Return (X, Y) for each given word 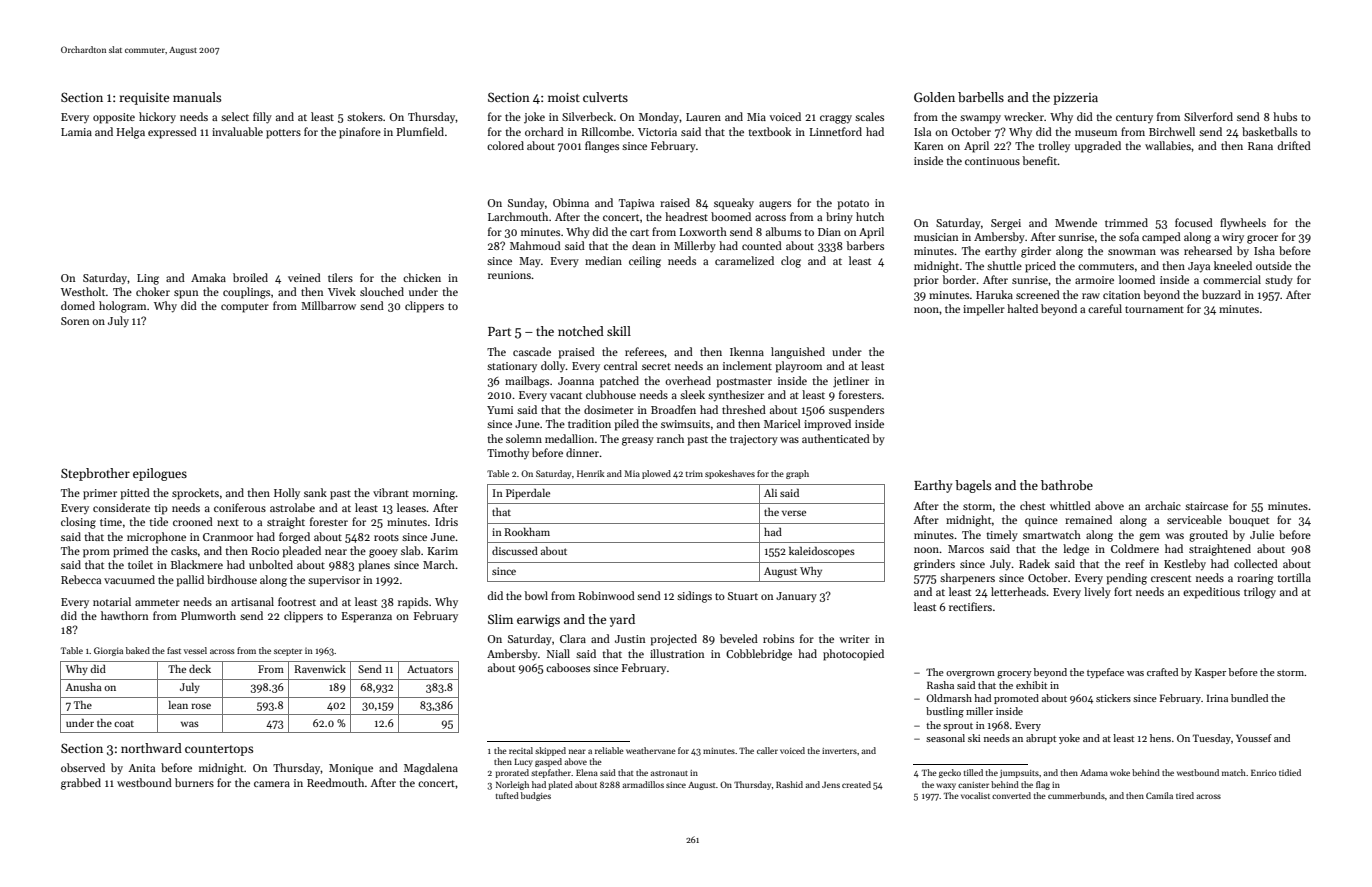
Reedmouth (335, 782)
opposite (114, 118)
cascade (532, 351)
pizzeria (1075, 99)
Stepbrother (95, 474)
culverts (605, 97)
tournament (1154, 309)
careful (1105, 308)
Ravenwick (320, 669)
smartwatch (1052, 534)
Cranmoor (228, 537)
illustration (677, 653)
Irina (1217, 698)
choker (153, 291)
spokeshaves (730, 474)
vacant (566, 395)
